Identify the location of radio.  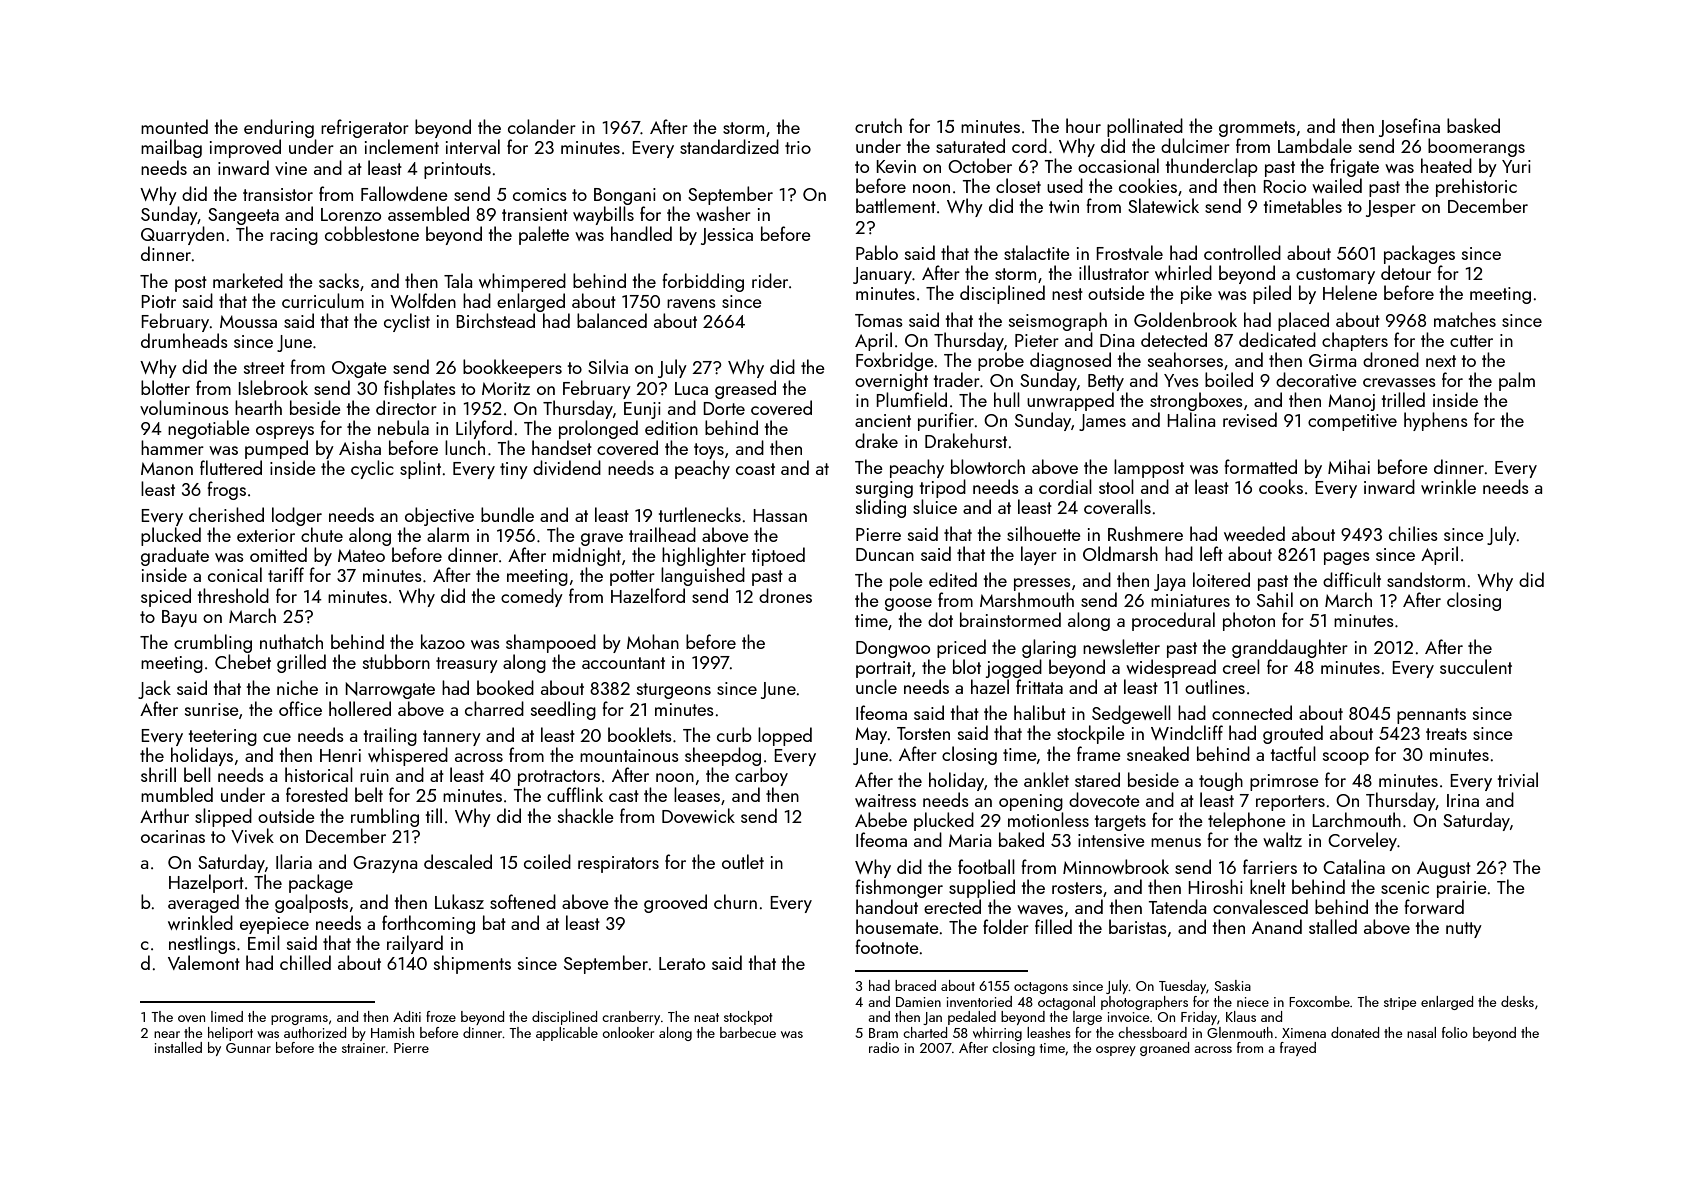
(884, 1047).
